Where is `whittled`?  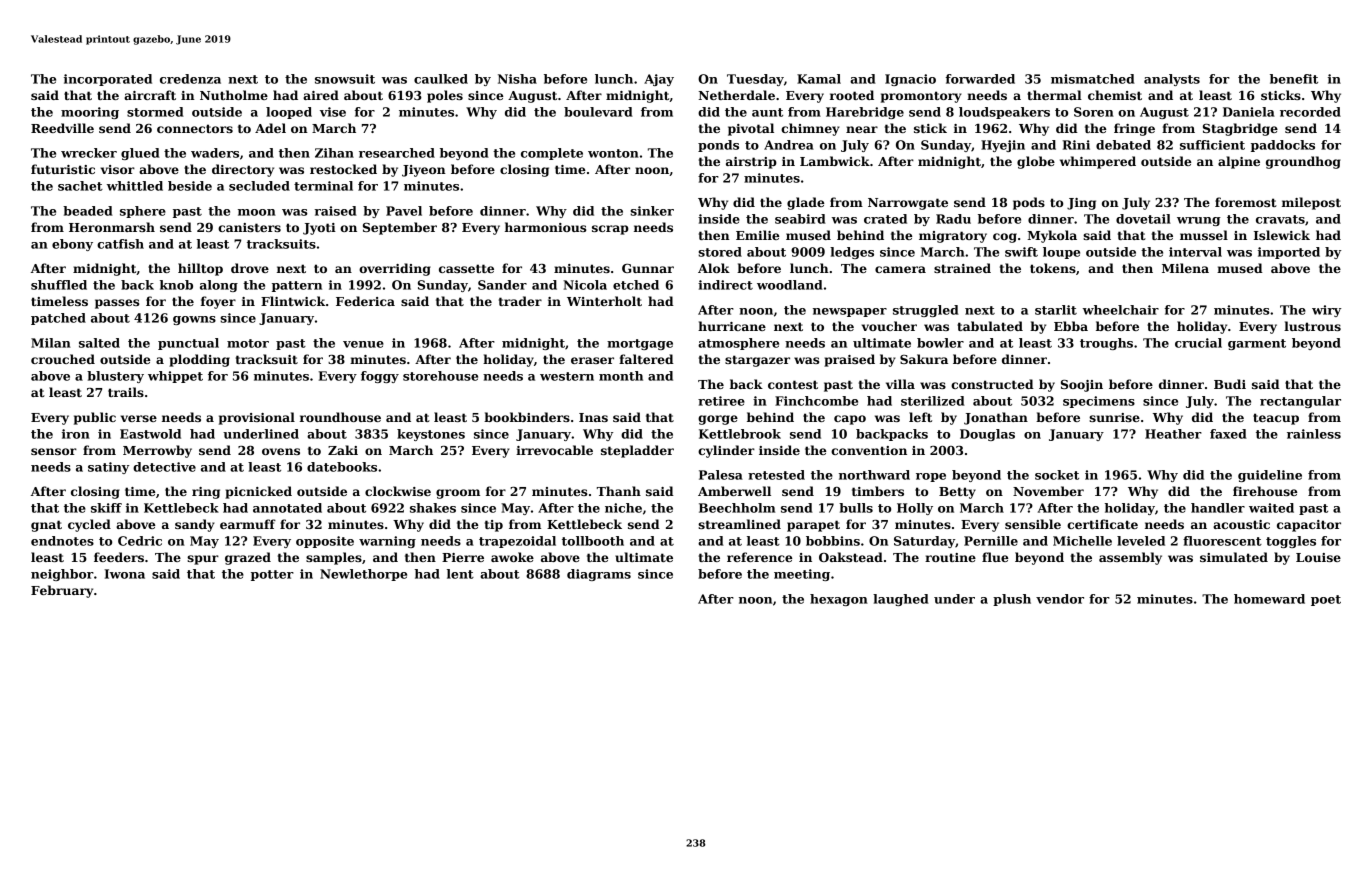 whittled is located at coordinates (135, 186).
